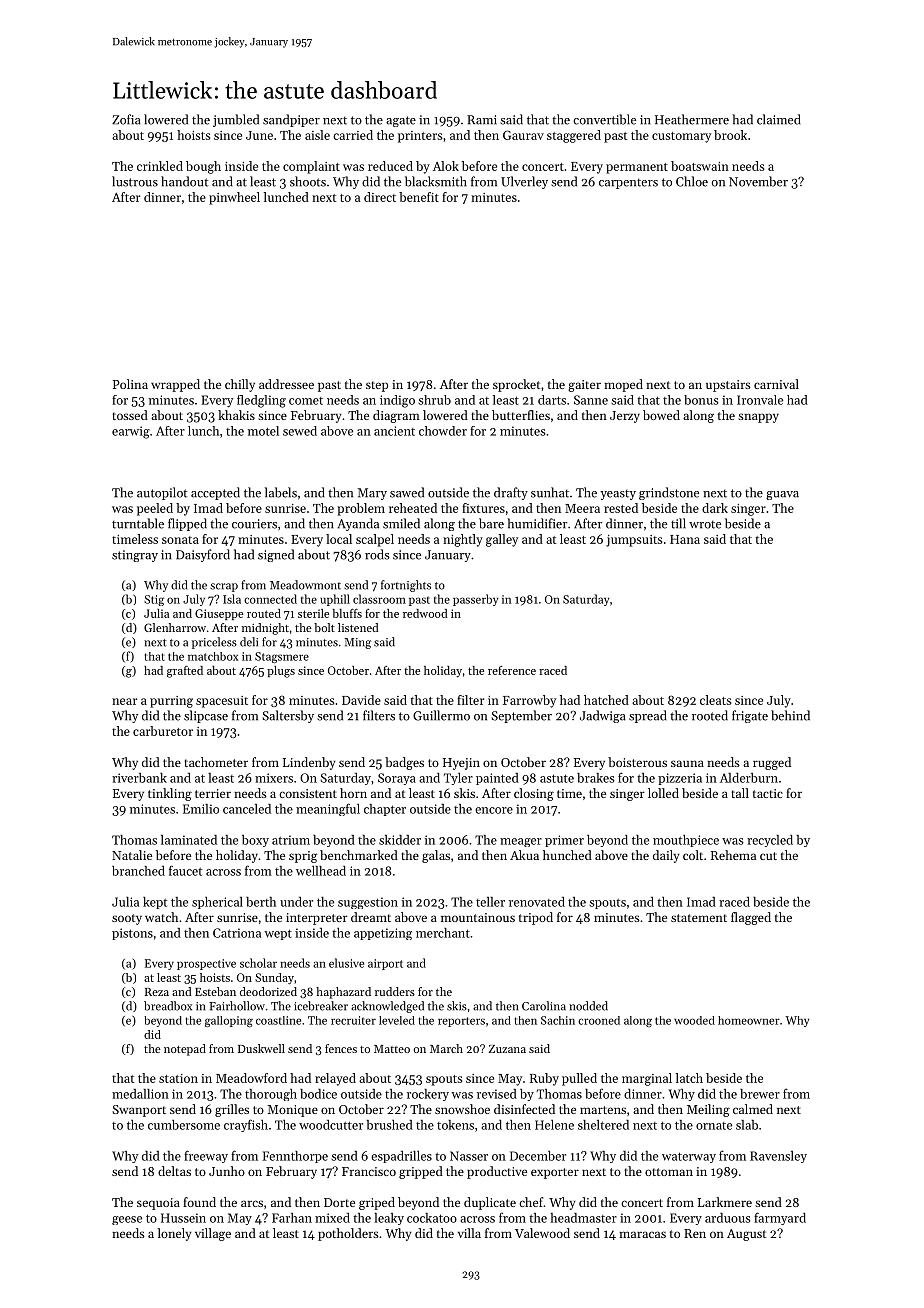 The width and height of the screenshot is (924, 1308). What do you see at coordinates (475, 600) in the screenshot?
I see `passerby` at bounding box center [475, 600].
